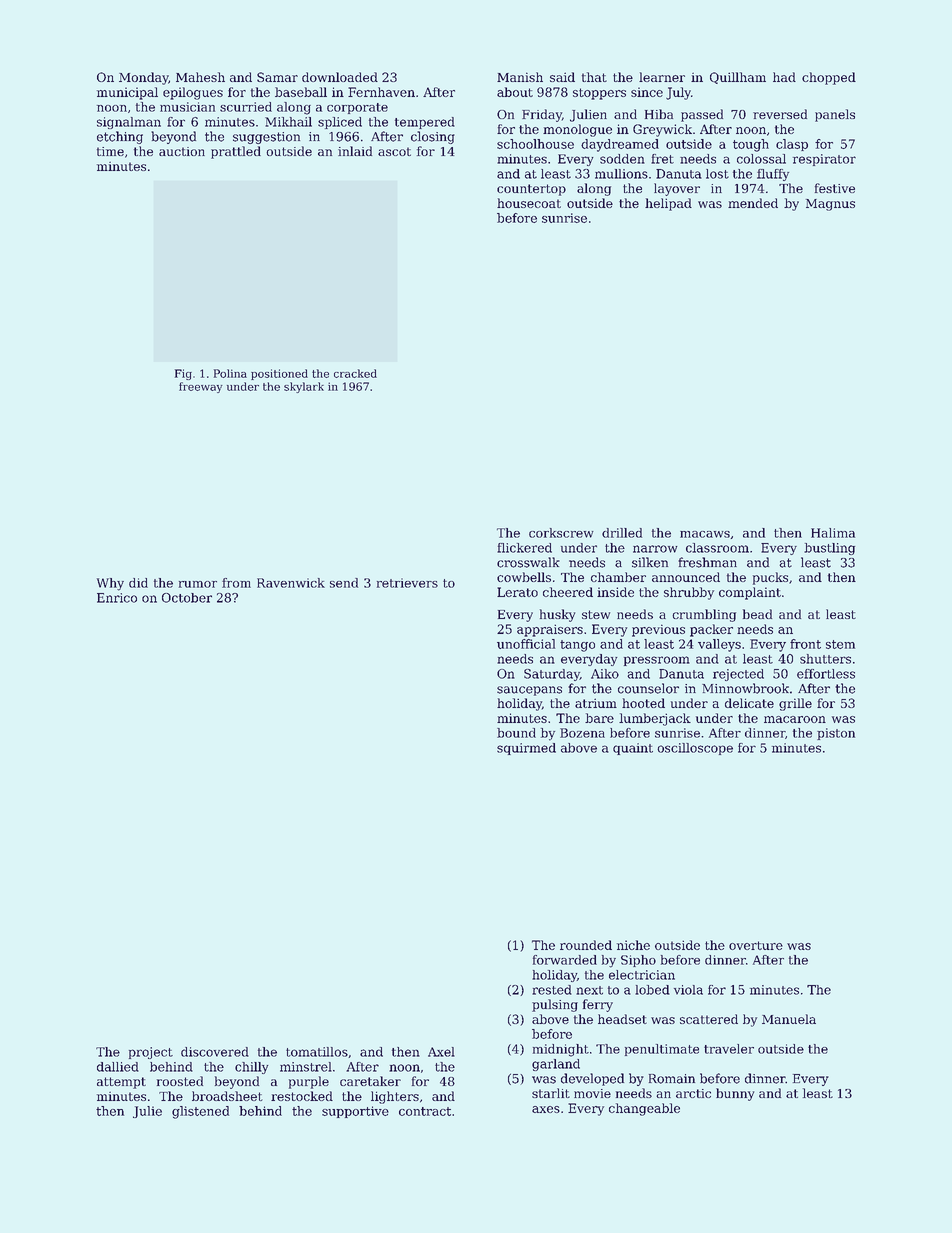 This screenshot has width=952, height=1233. I want to click on cracked, so click(355, 373).
